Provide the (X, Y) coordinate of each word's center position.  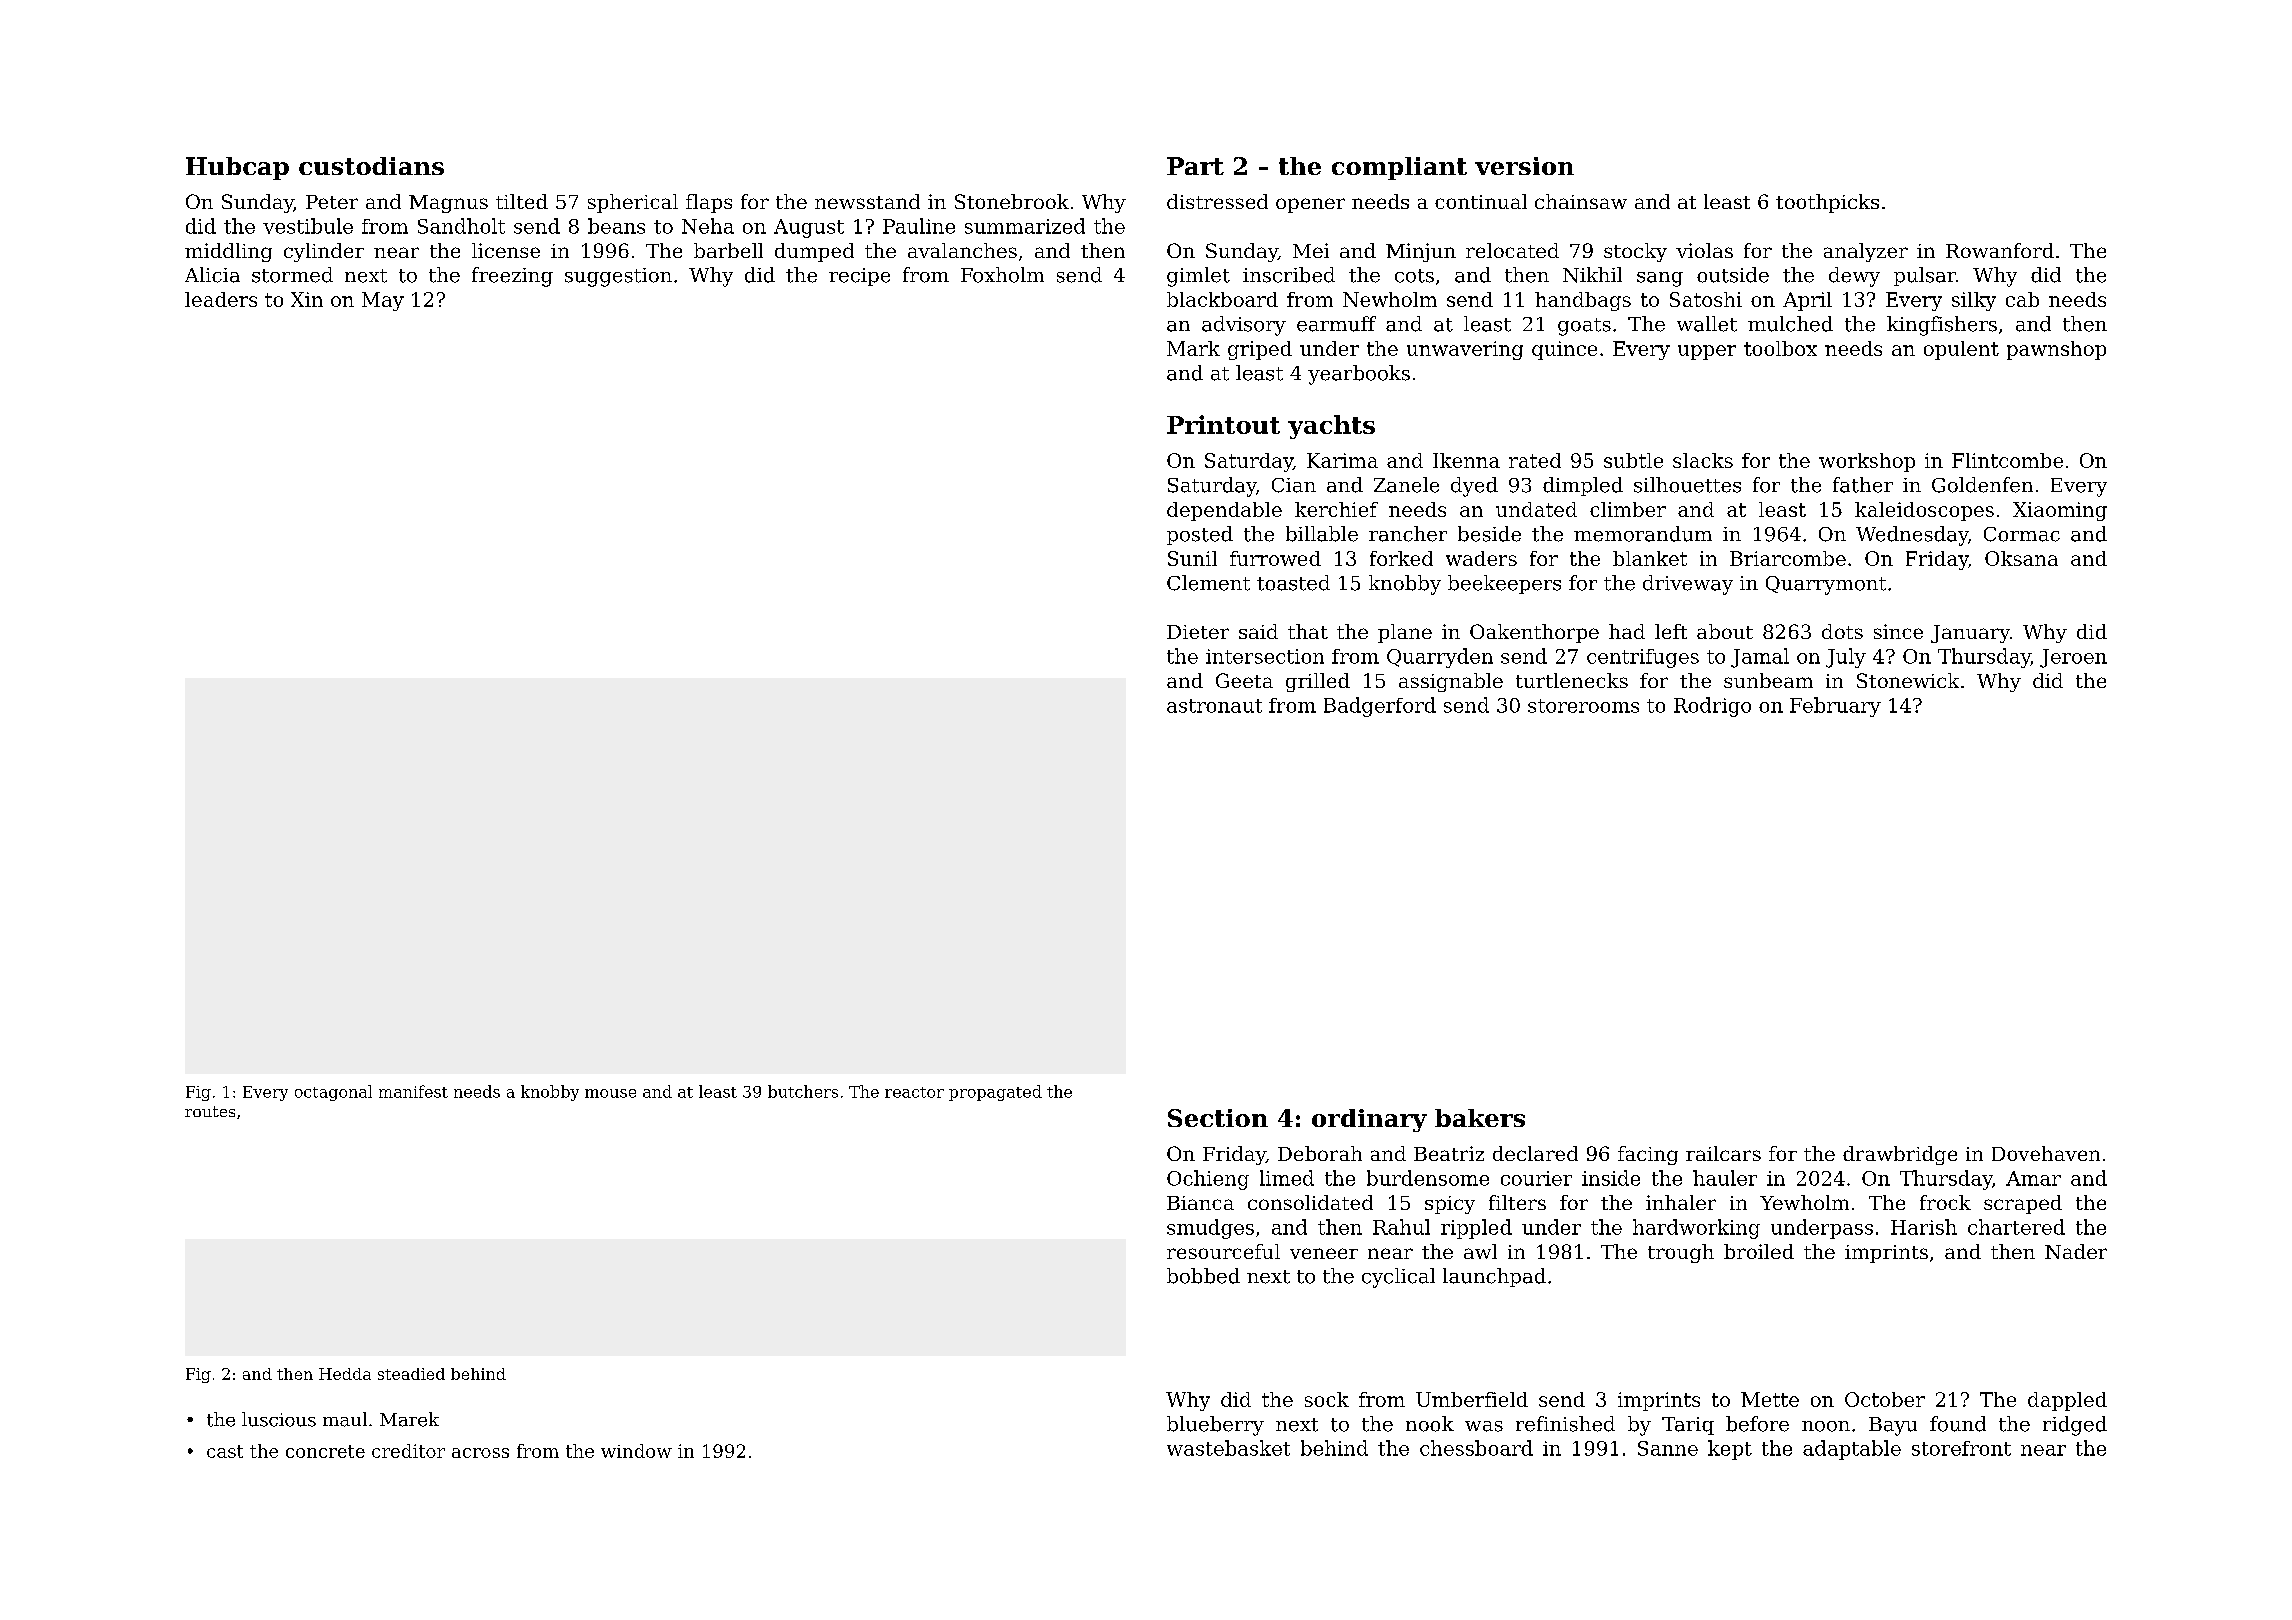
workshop (1867, 462)
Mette (1770, 1399)
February (1835, 707)
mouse (610, 1093)
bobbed (1203, 1276)
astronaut (1214, 706)
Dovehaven (2046, 1153)
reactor (914, 1092)
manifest (413, 1091)
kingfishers (1942, 326)
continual (1481, 201)
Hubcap (237, 168)
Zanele (1406, 485)
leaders (221, 299)
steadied (411, 1374)
